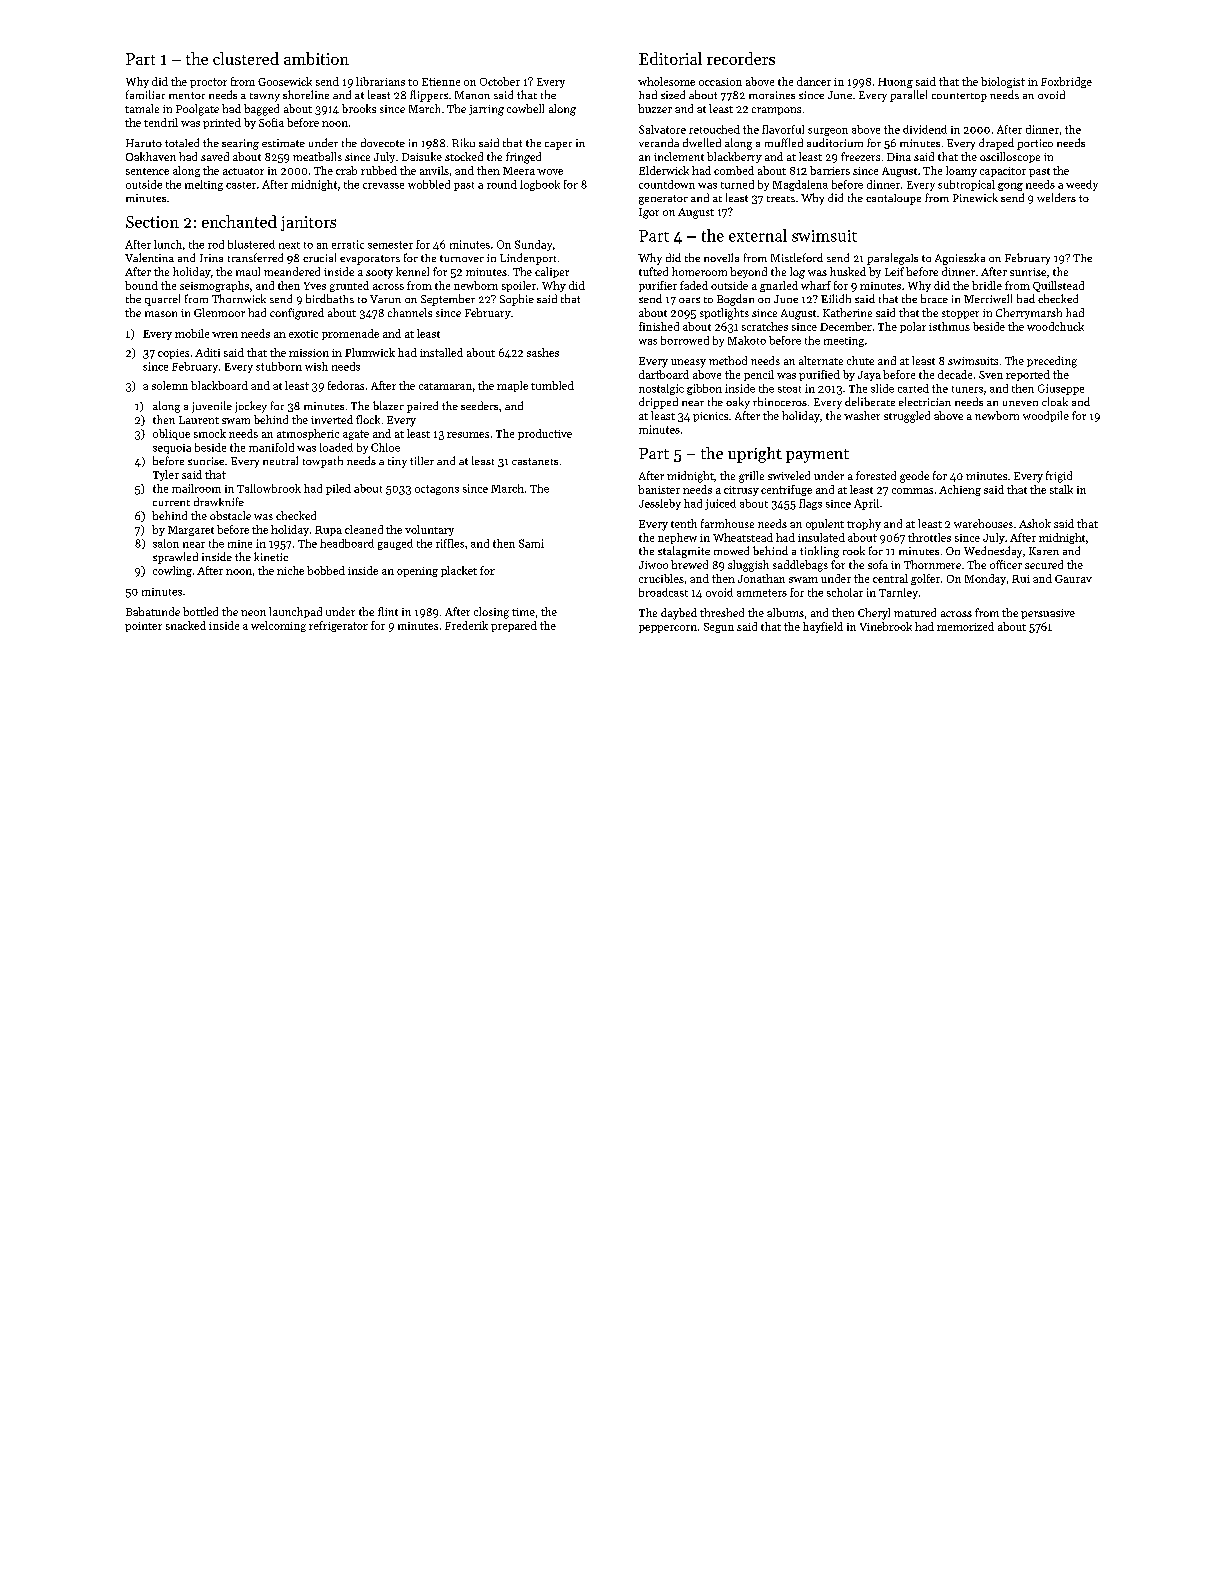  What do you see at coordinates (316, 58) in the page?
I see `ambition` at bounding box center [316, 58].
